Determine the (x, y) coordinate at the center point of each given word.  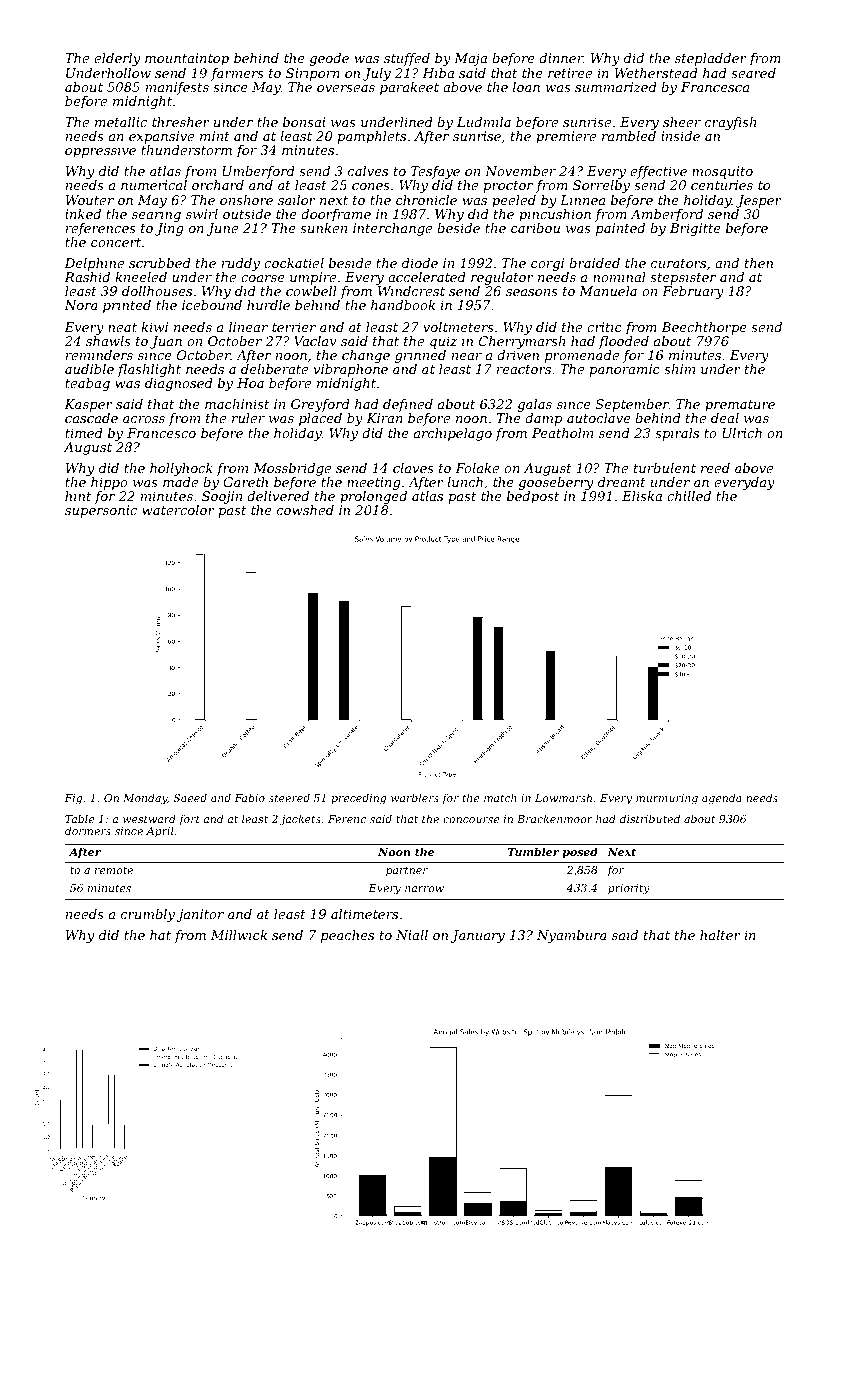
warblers (415, 797)
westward (149, 818)
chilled (689, 496)
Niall (412, 935)
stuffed (407, 59)
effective (658, 172)
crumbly (148, 915)
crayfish (730, 123)
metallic (121, 122)
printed (127, 306)
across (144, 419)
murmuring (667, 799)
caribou (535, 228)
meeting (374, 483)
